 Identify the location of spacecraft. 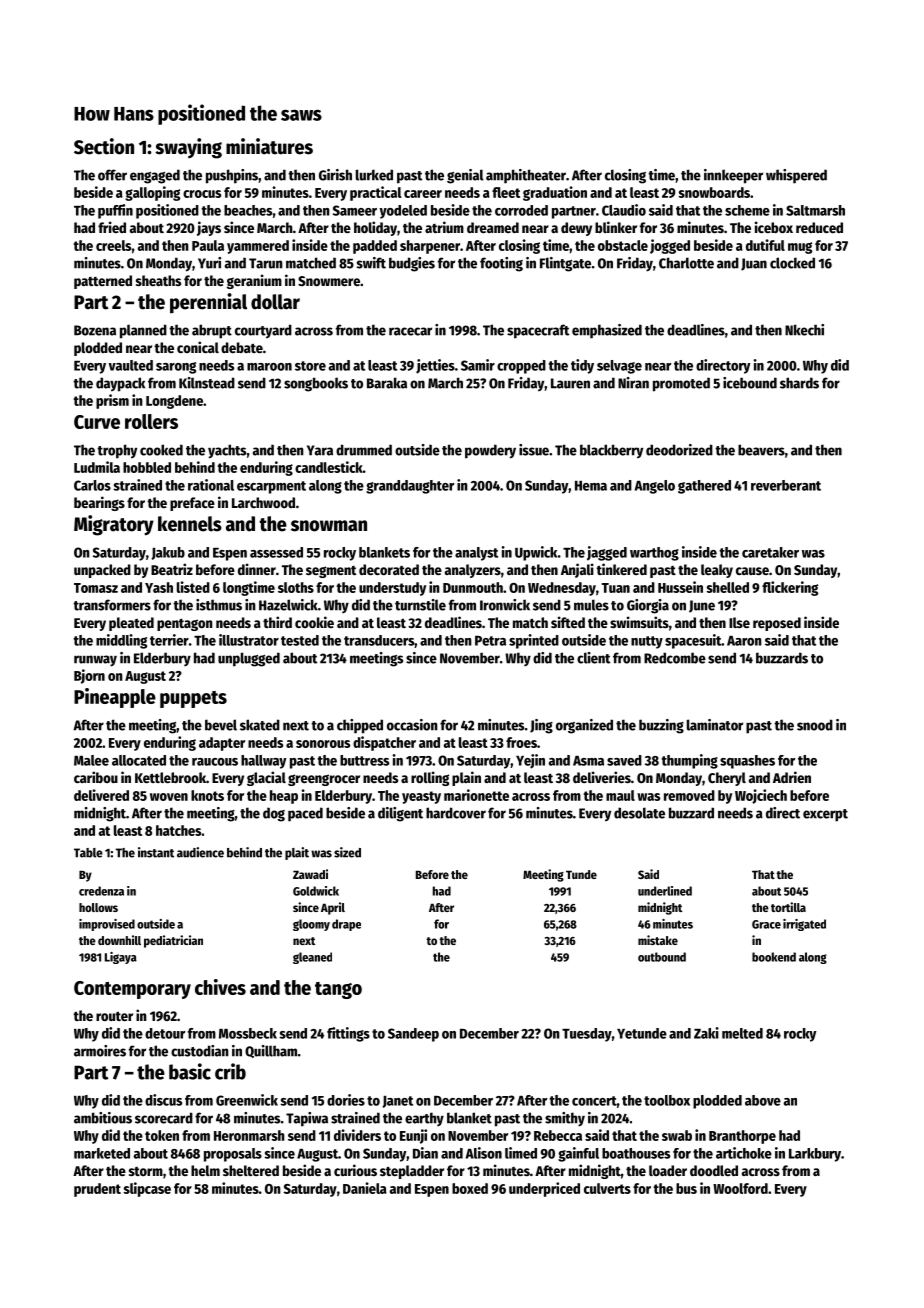
(538, 331).
